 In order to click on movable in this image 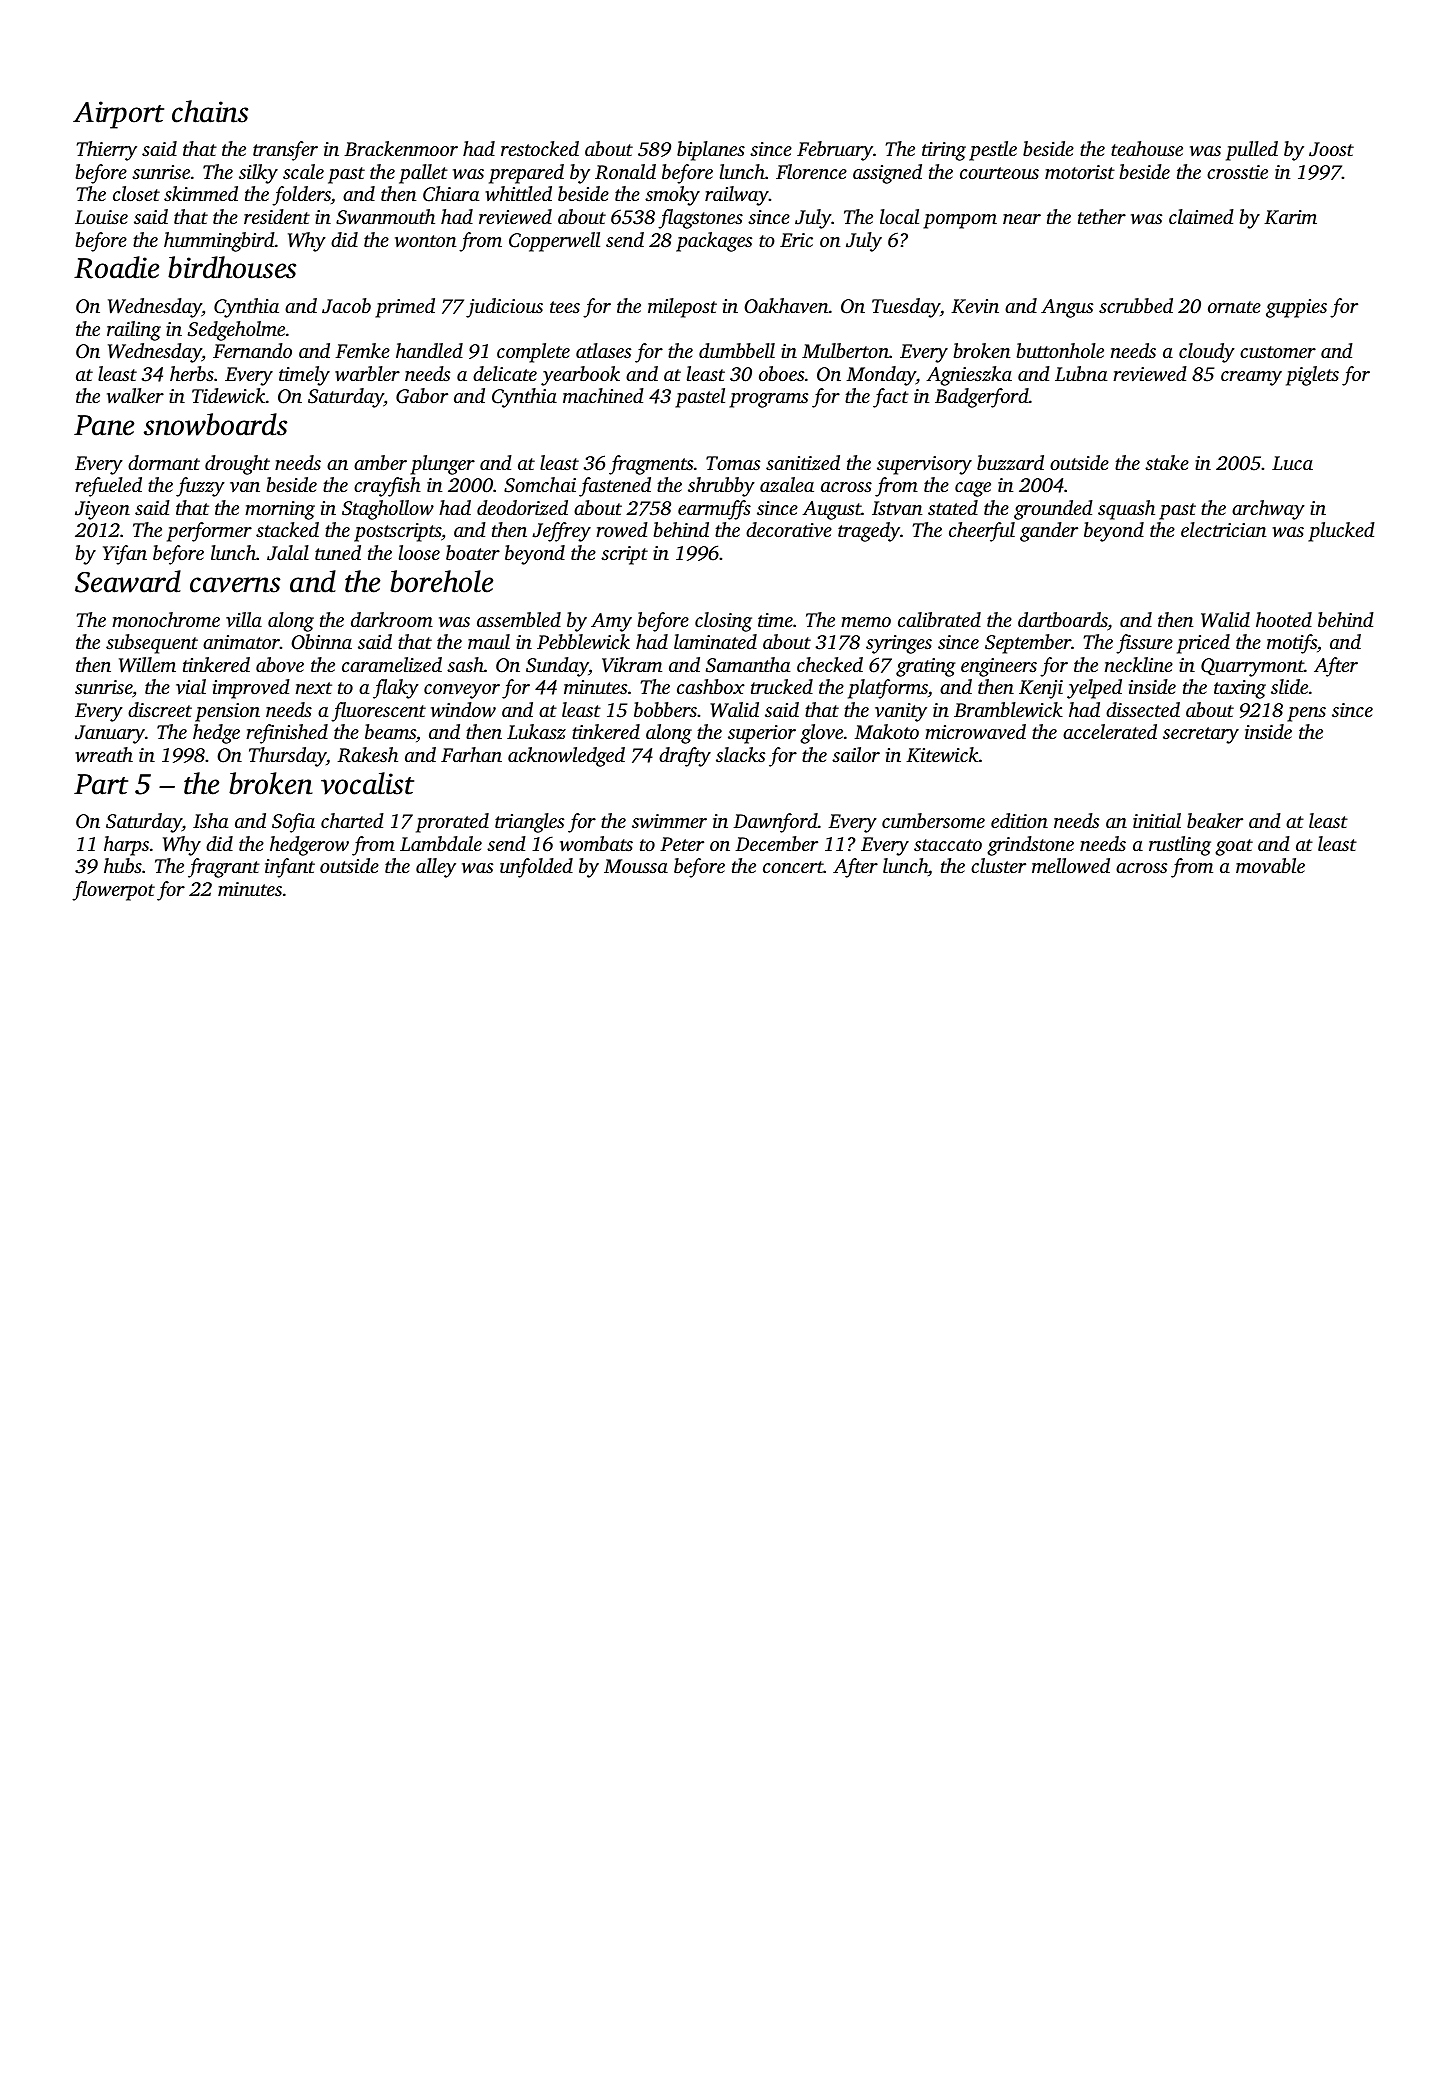, I will do `click(1270, 866)`.
